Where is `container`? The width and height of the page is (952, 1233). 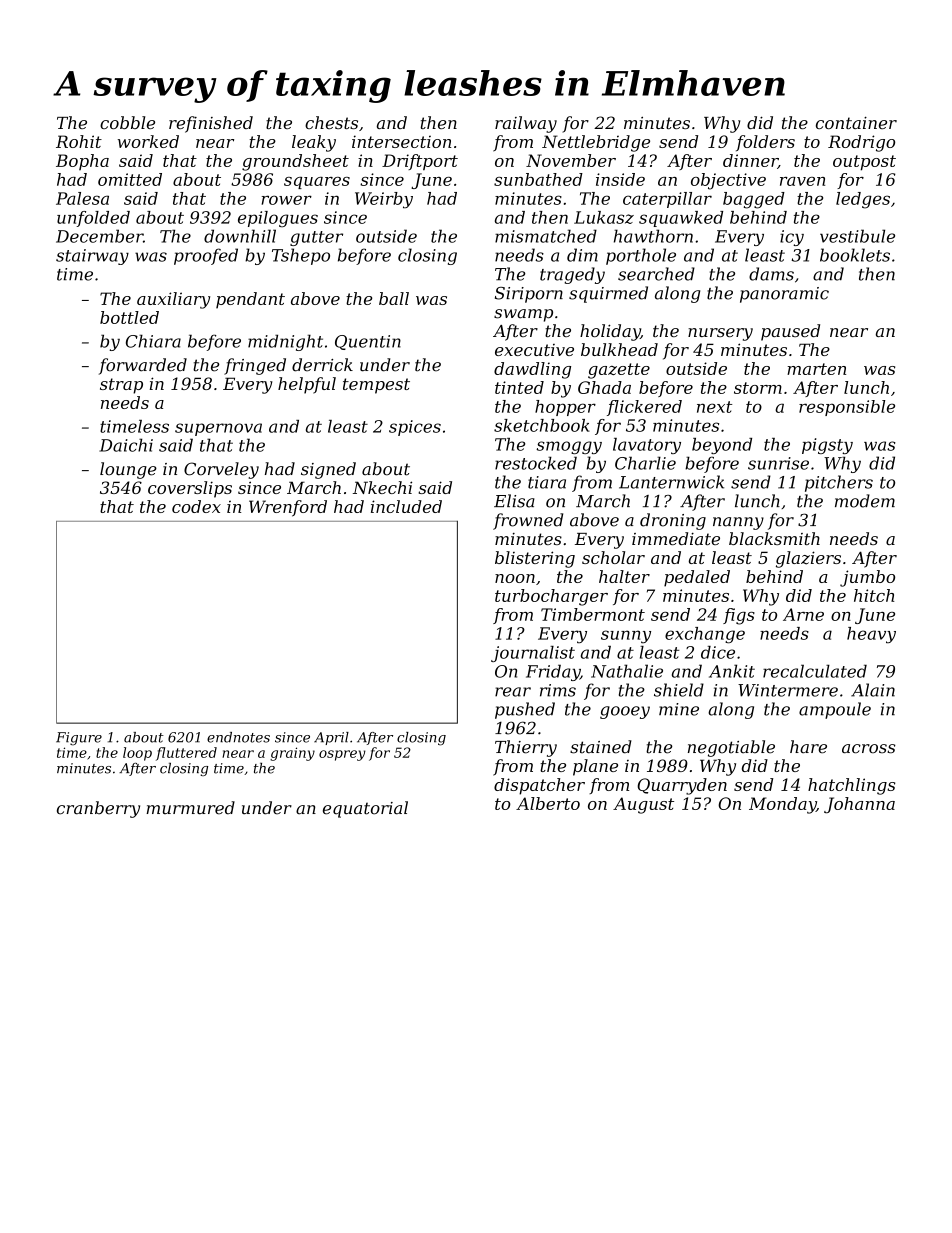
container is located at coordinates (856, 123).
